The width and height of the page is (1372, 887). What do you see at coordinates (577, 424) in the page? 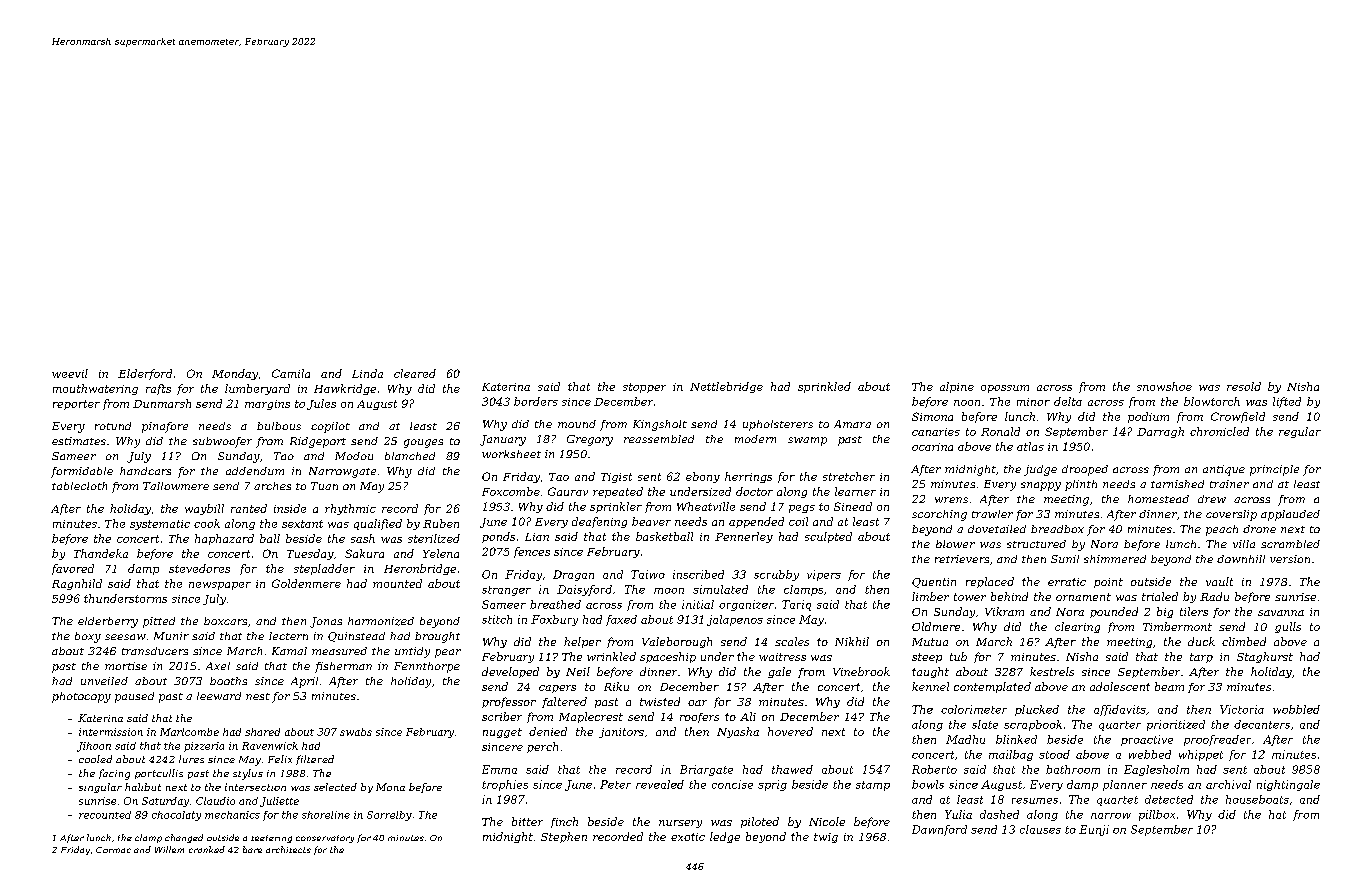
I see `mound` at bounding box center [577, 424].
